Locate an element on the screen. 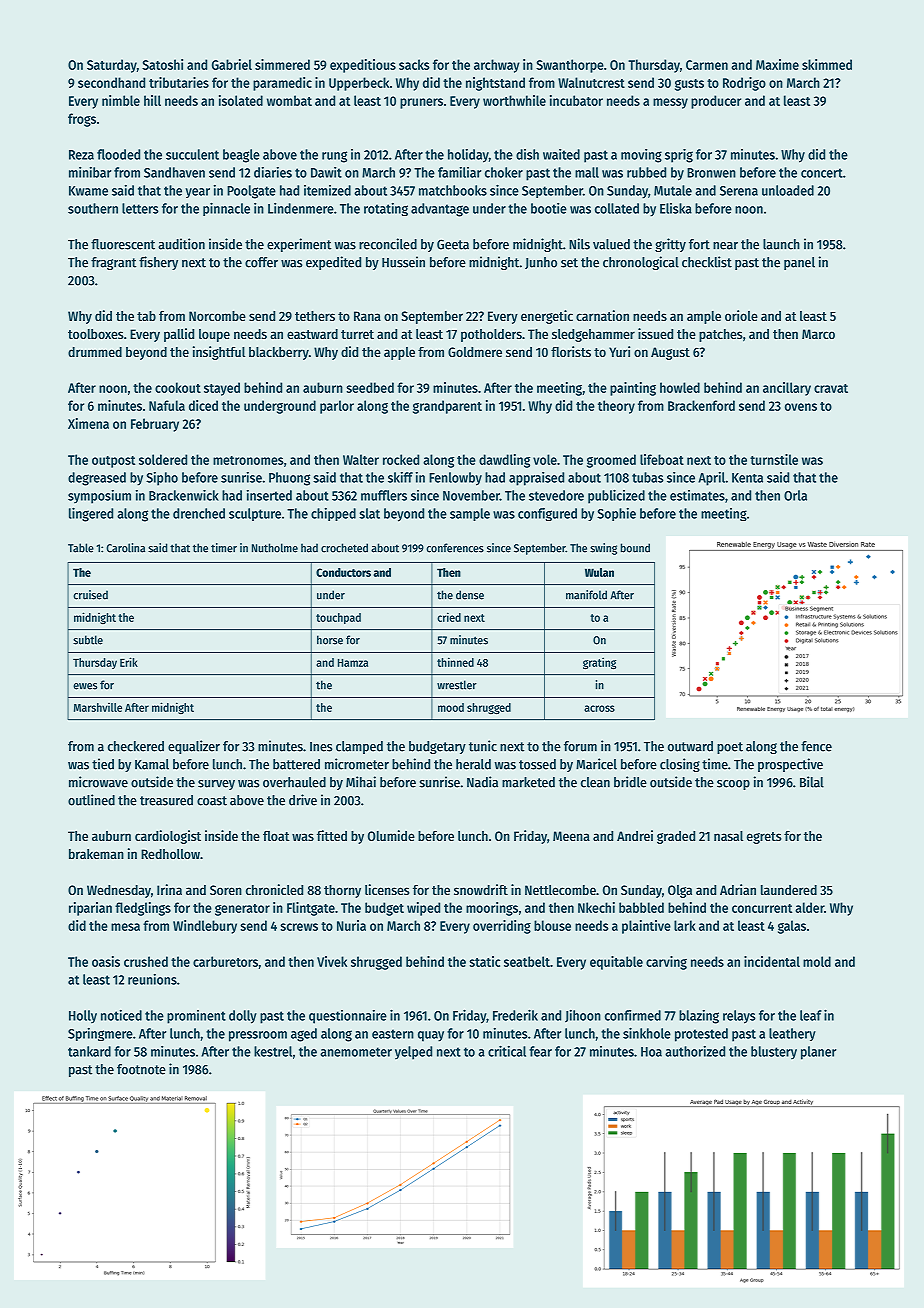  mall is located at coordinates (587, 172).
